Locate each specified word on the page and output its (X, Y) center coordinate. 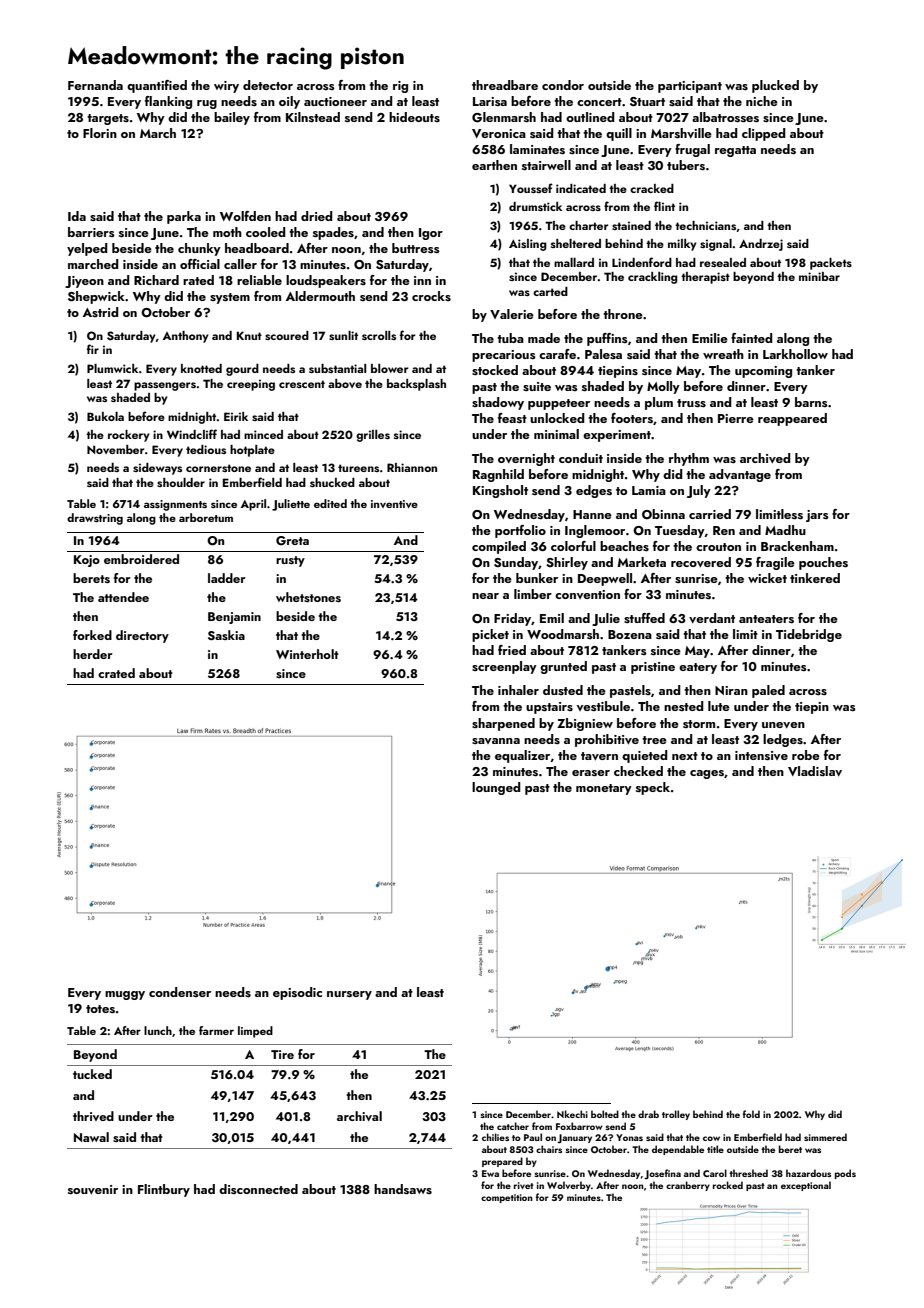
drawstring (95, 519)
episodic (297, 993)
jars (817, 516)
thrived (93, 1116)
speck (653, 788)
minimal (556, 434)
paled (768, 691)
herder (93, 654)
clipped (764, 134)
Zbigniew (585, 724)
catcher (513, 1126)
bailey (232, 118)
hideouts (414, 117)
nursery (349, 995)
